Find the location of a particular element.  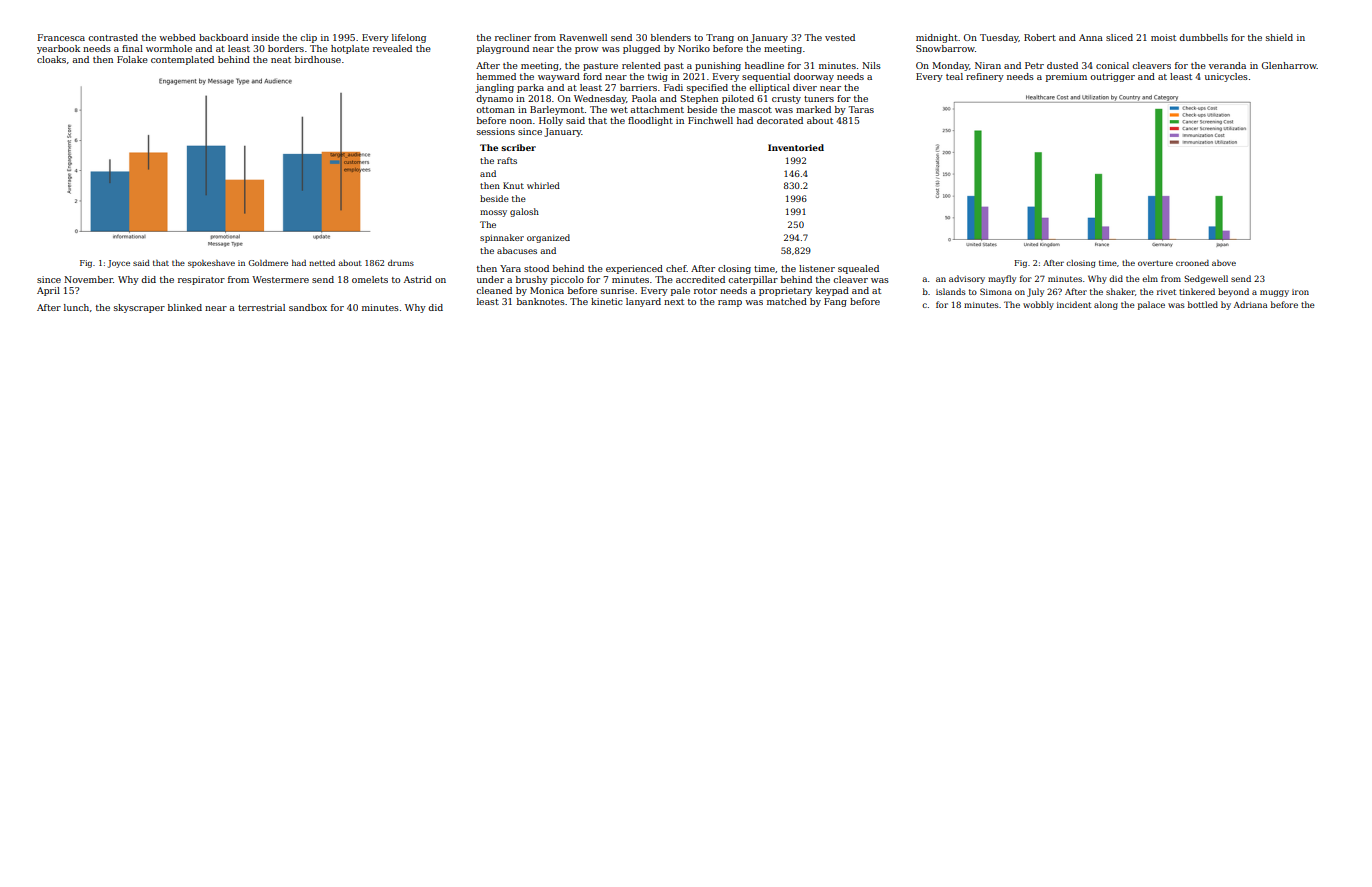

above is located at coordinates (1224, 263).
